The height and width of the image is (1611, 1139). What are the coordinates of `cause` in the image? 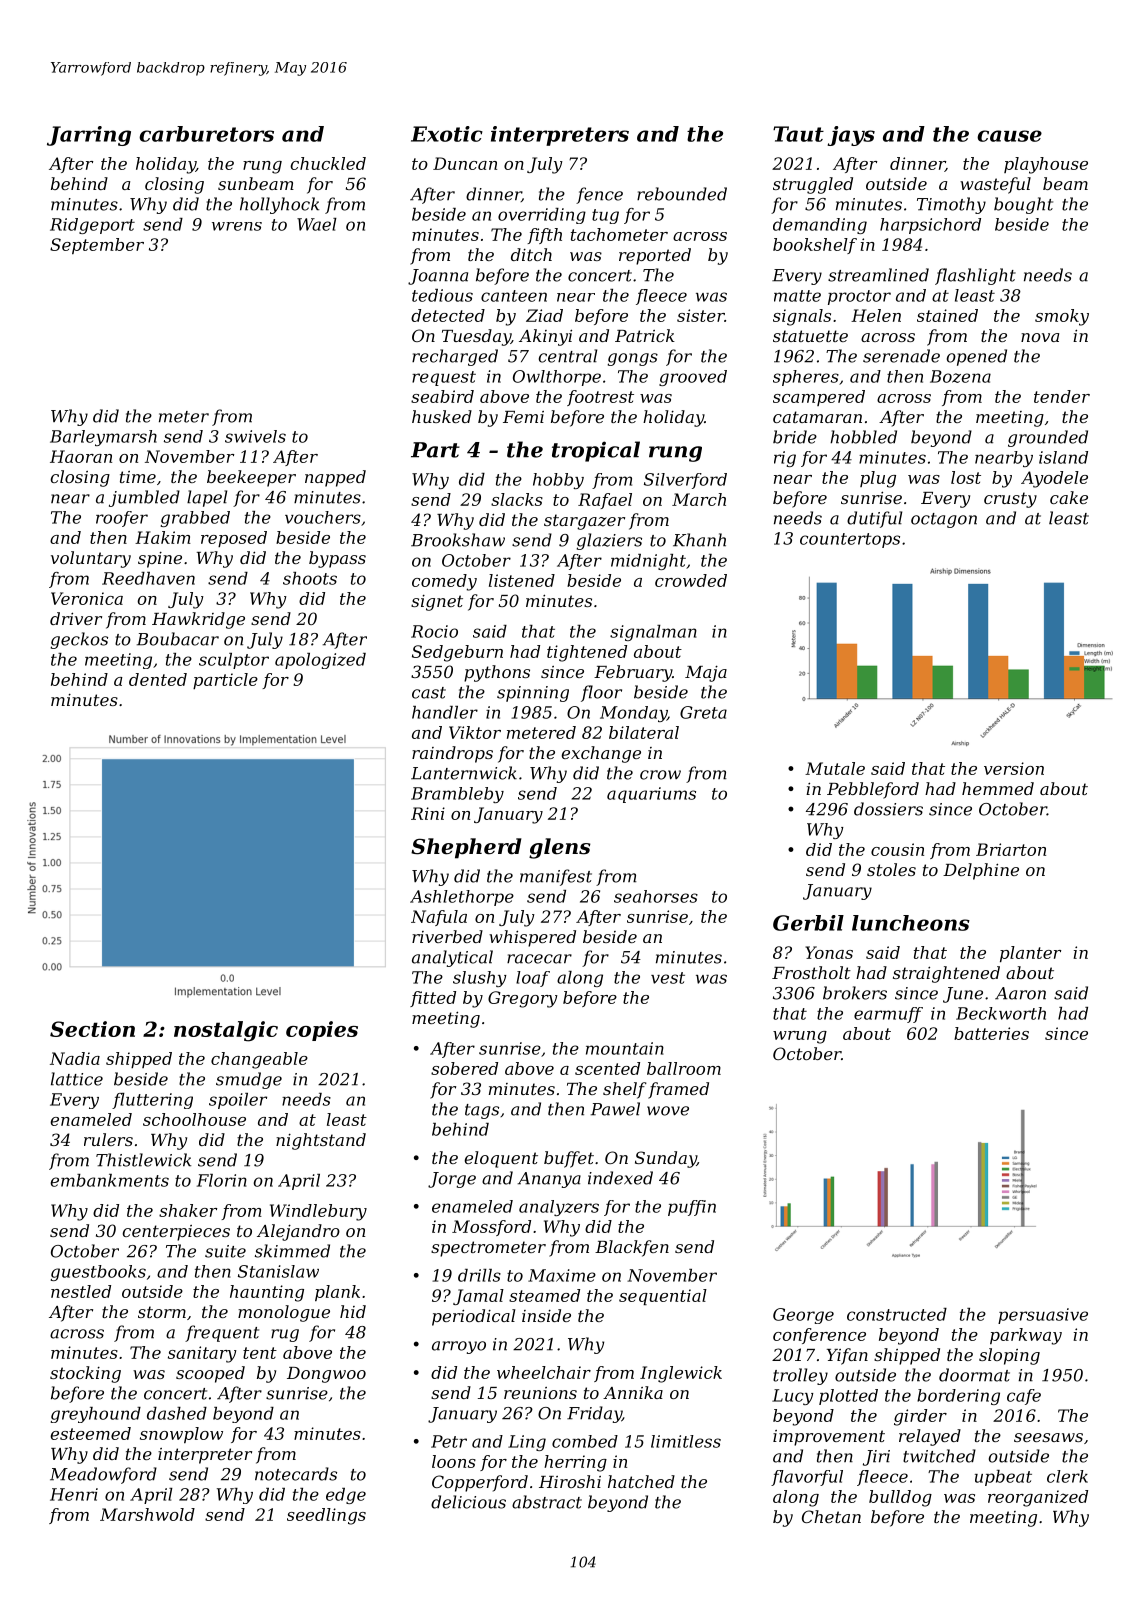 It's located at (1009, 136).
